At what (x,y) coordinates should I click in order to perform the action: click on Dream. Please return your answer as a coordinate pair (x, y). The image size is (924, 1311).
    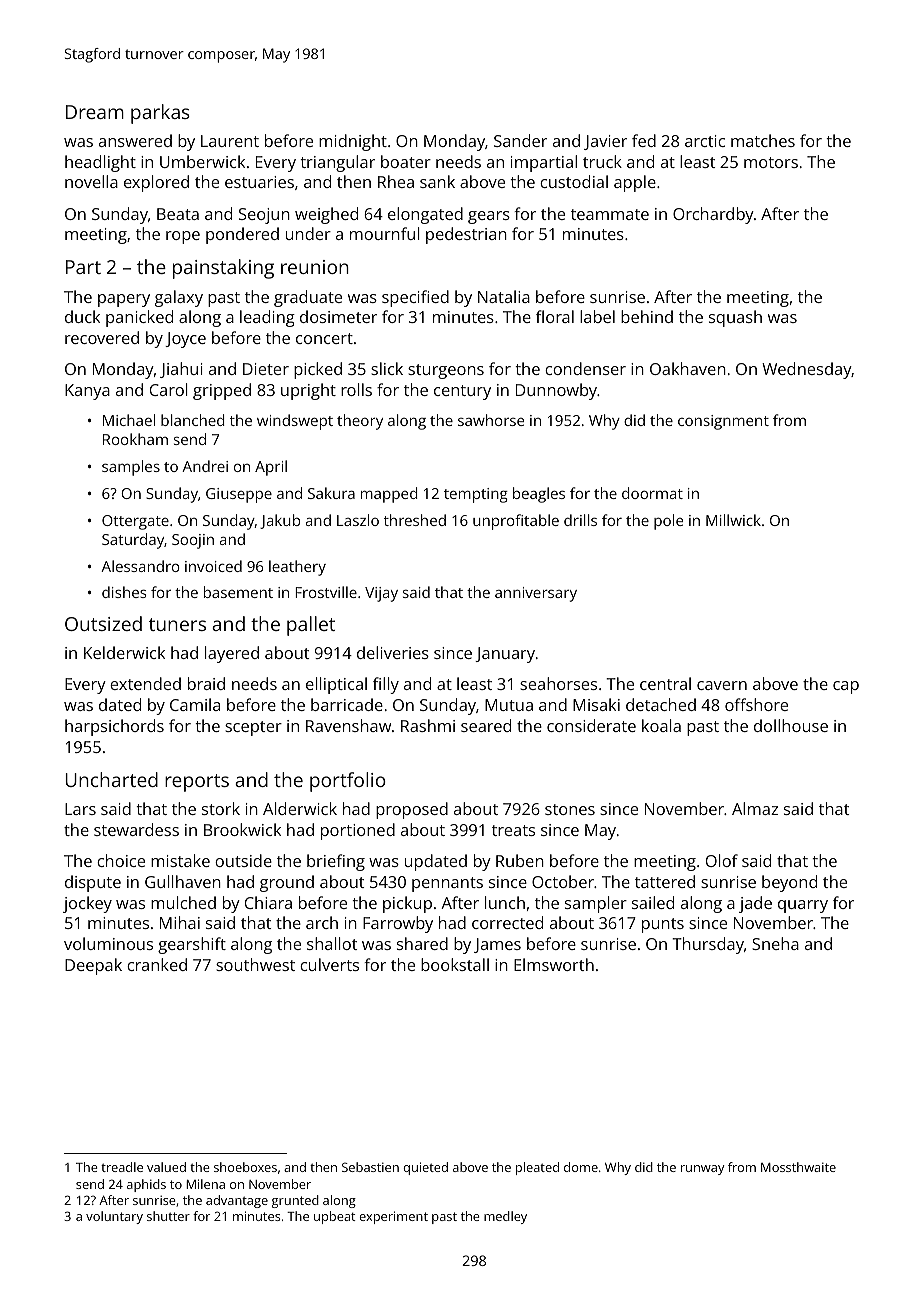
    Looking at the image, I should click on (95, 112).
